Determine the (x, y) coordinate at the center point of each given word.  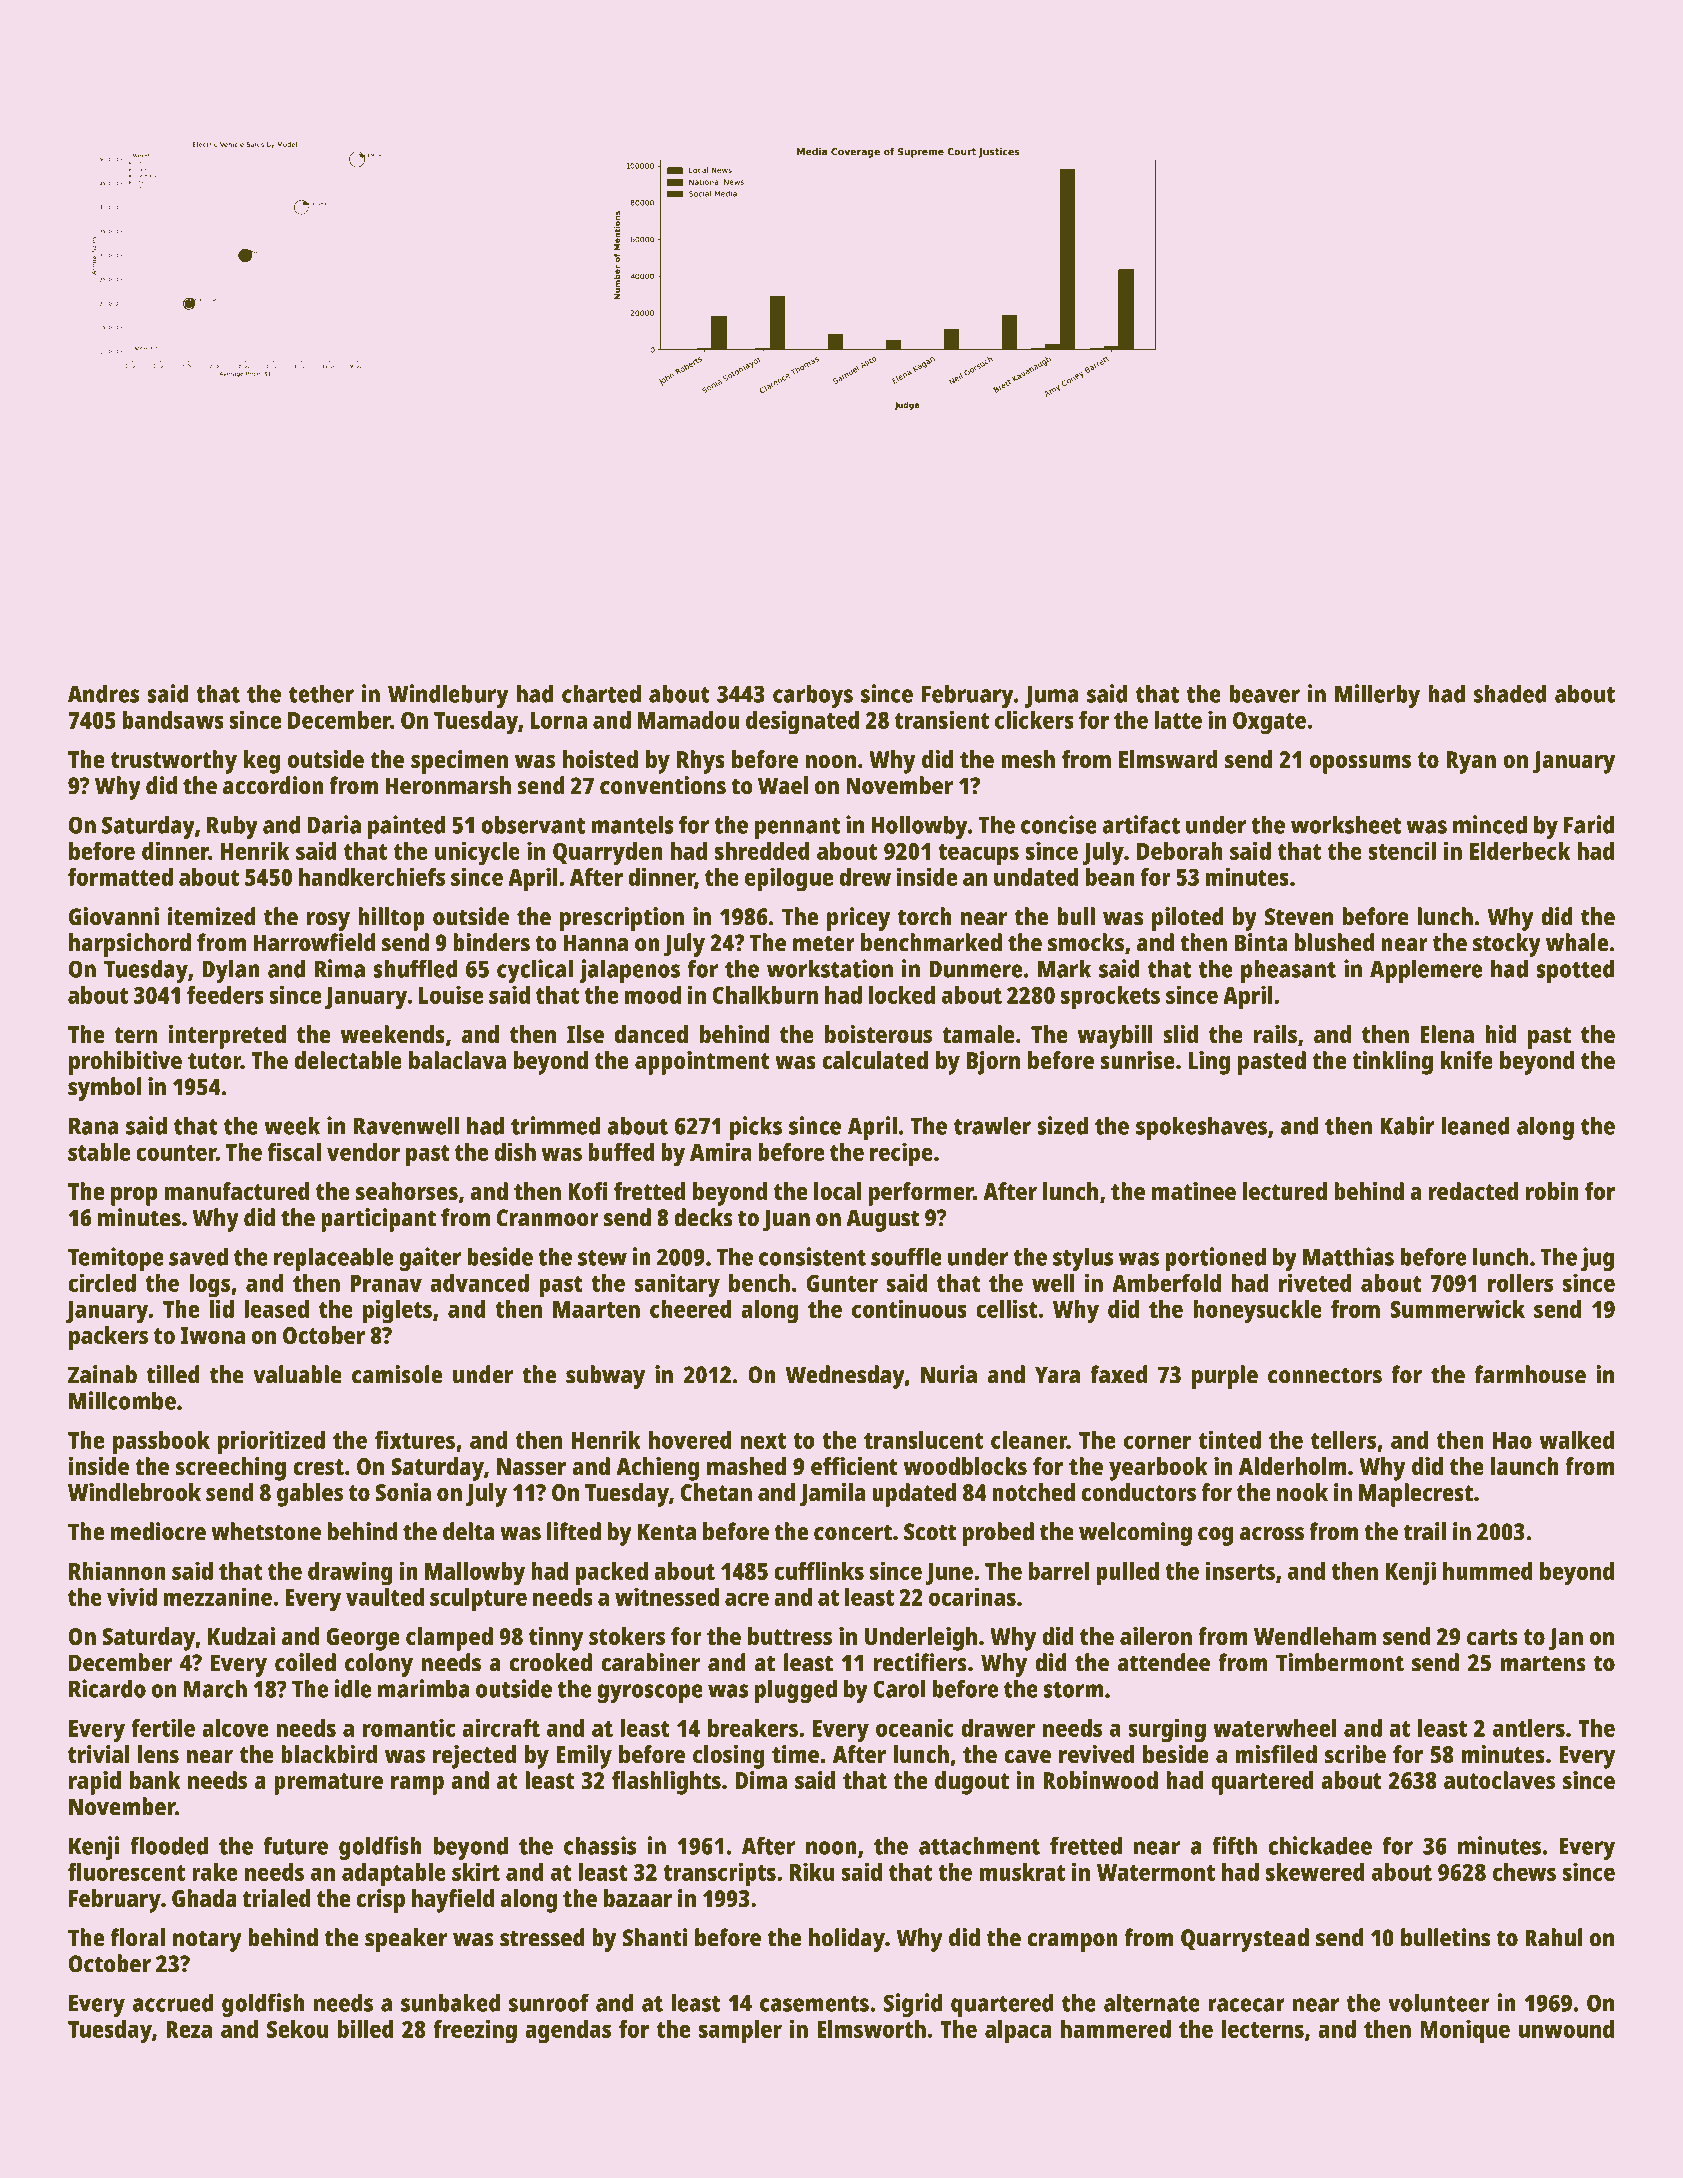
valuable (297, 1374)
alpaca (1018, 2032)
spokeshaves (1201, 1128)
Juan (786, 1220)
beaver (1264, 694)
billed (366, 2028)
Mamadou (689, 720)
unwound (1566, 2029)
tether (321, 693)
